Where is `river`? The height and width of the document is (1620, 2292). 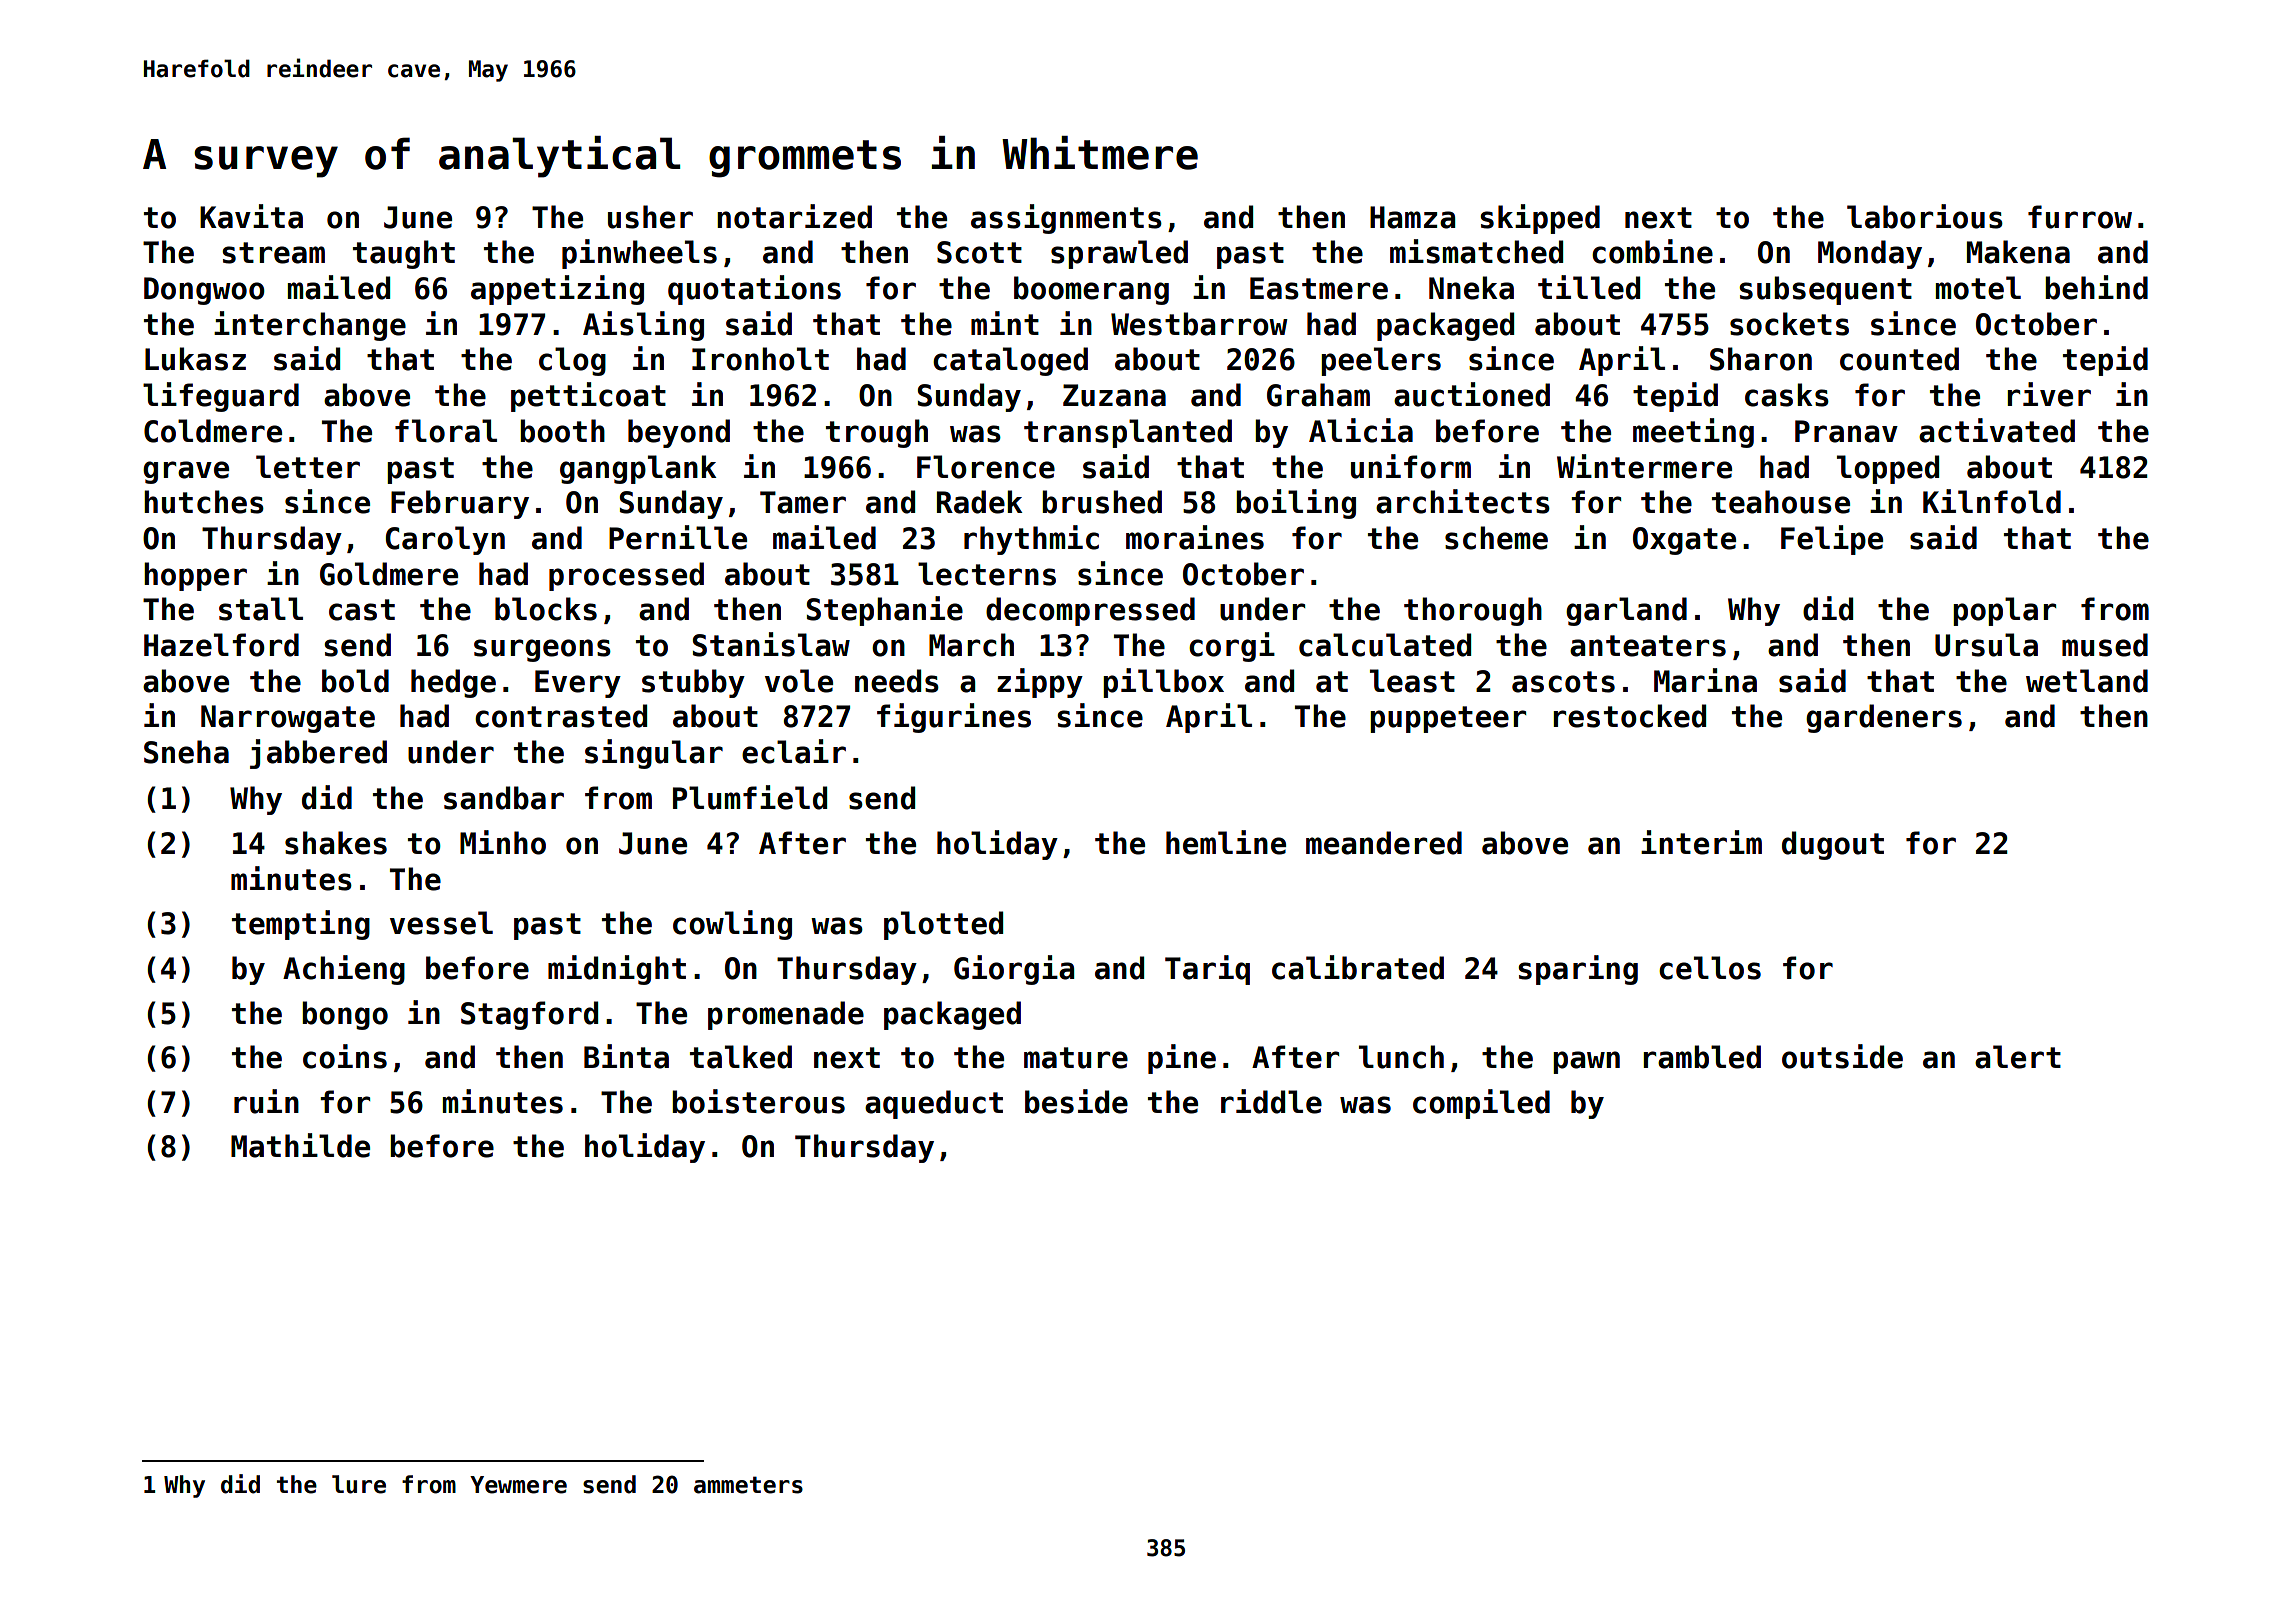
river is located at coordinates (2049, 394).
